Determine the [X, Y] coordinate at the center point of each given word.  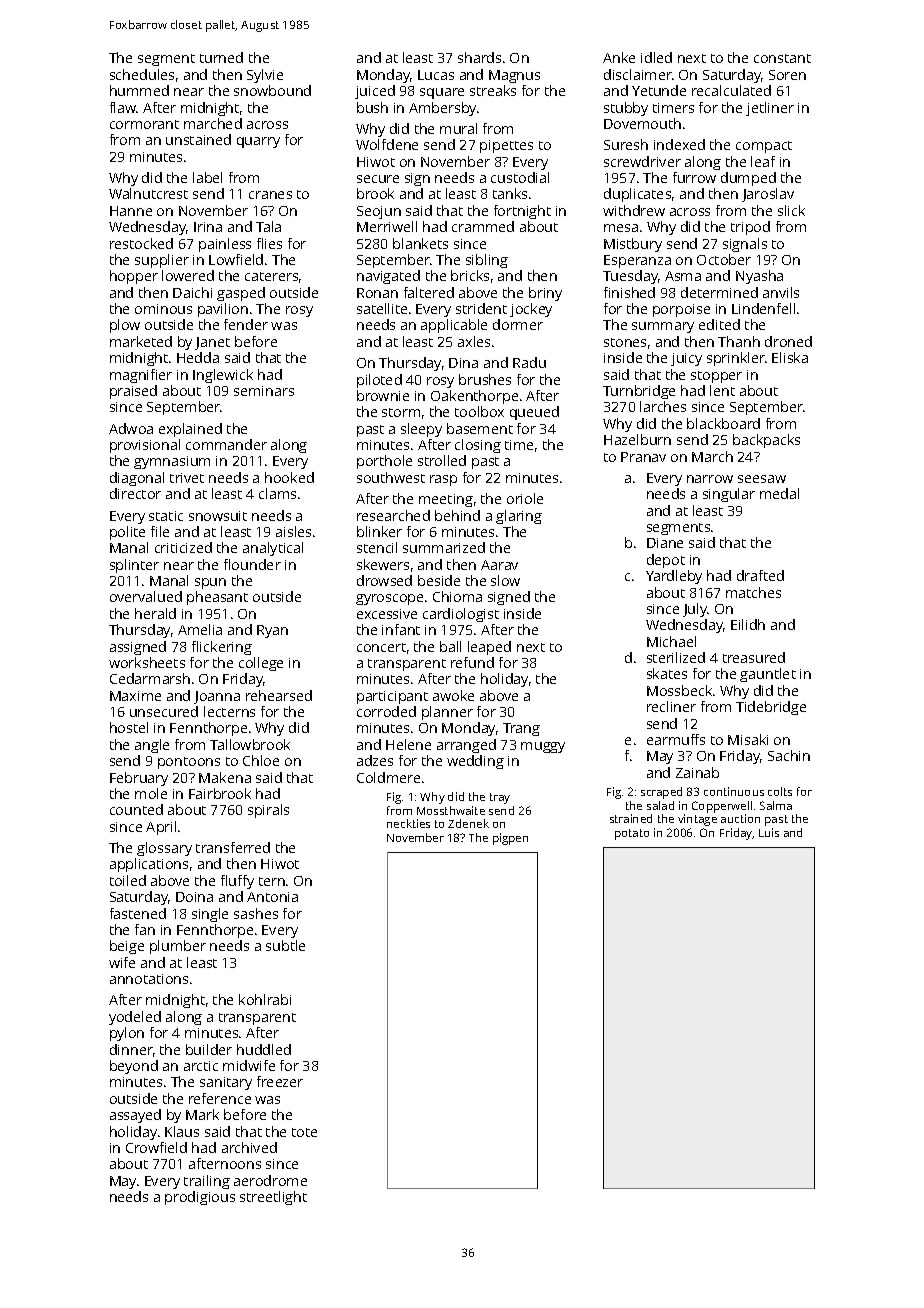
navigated [388, 277]
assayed [135, 1116]
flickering [222, 648]
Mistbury [633, 245]
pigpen [510, 839]
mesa [621, 228]
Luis [769, 832]
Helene [408, 744]
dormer [518, 324]
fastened [138, 913]
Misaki [748, 739]
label [207, 177]
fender [246, 324]
